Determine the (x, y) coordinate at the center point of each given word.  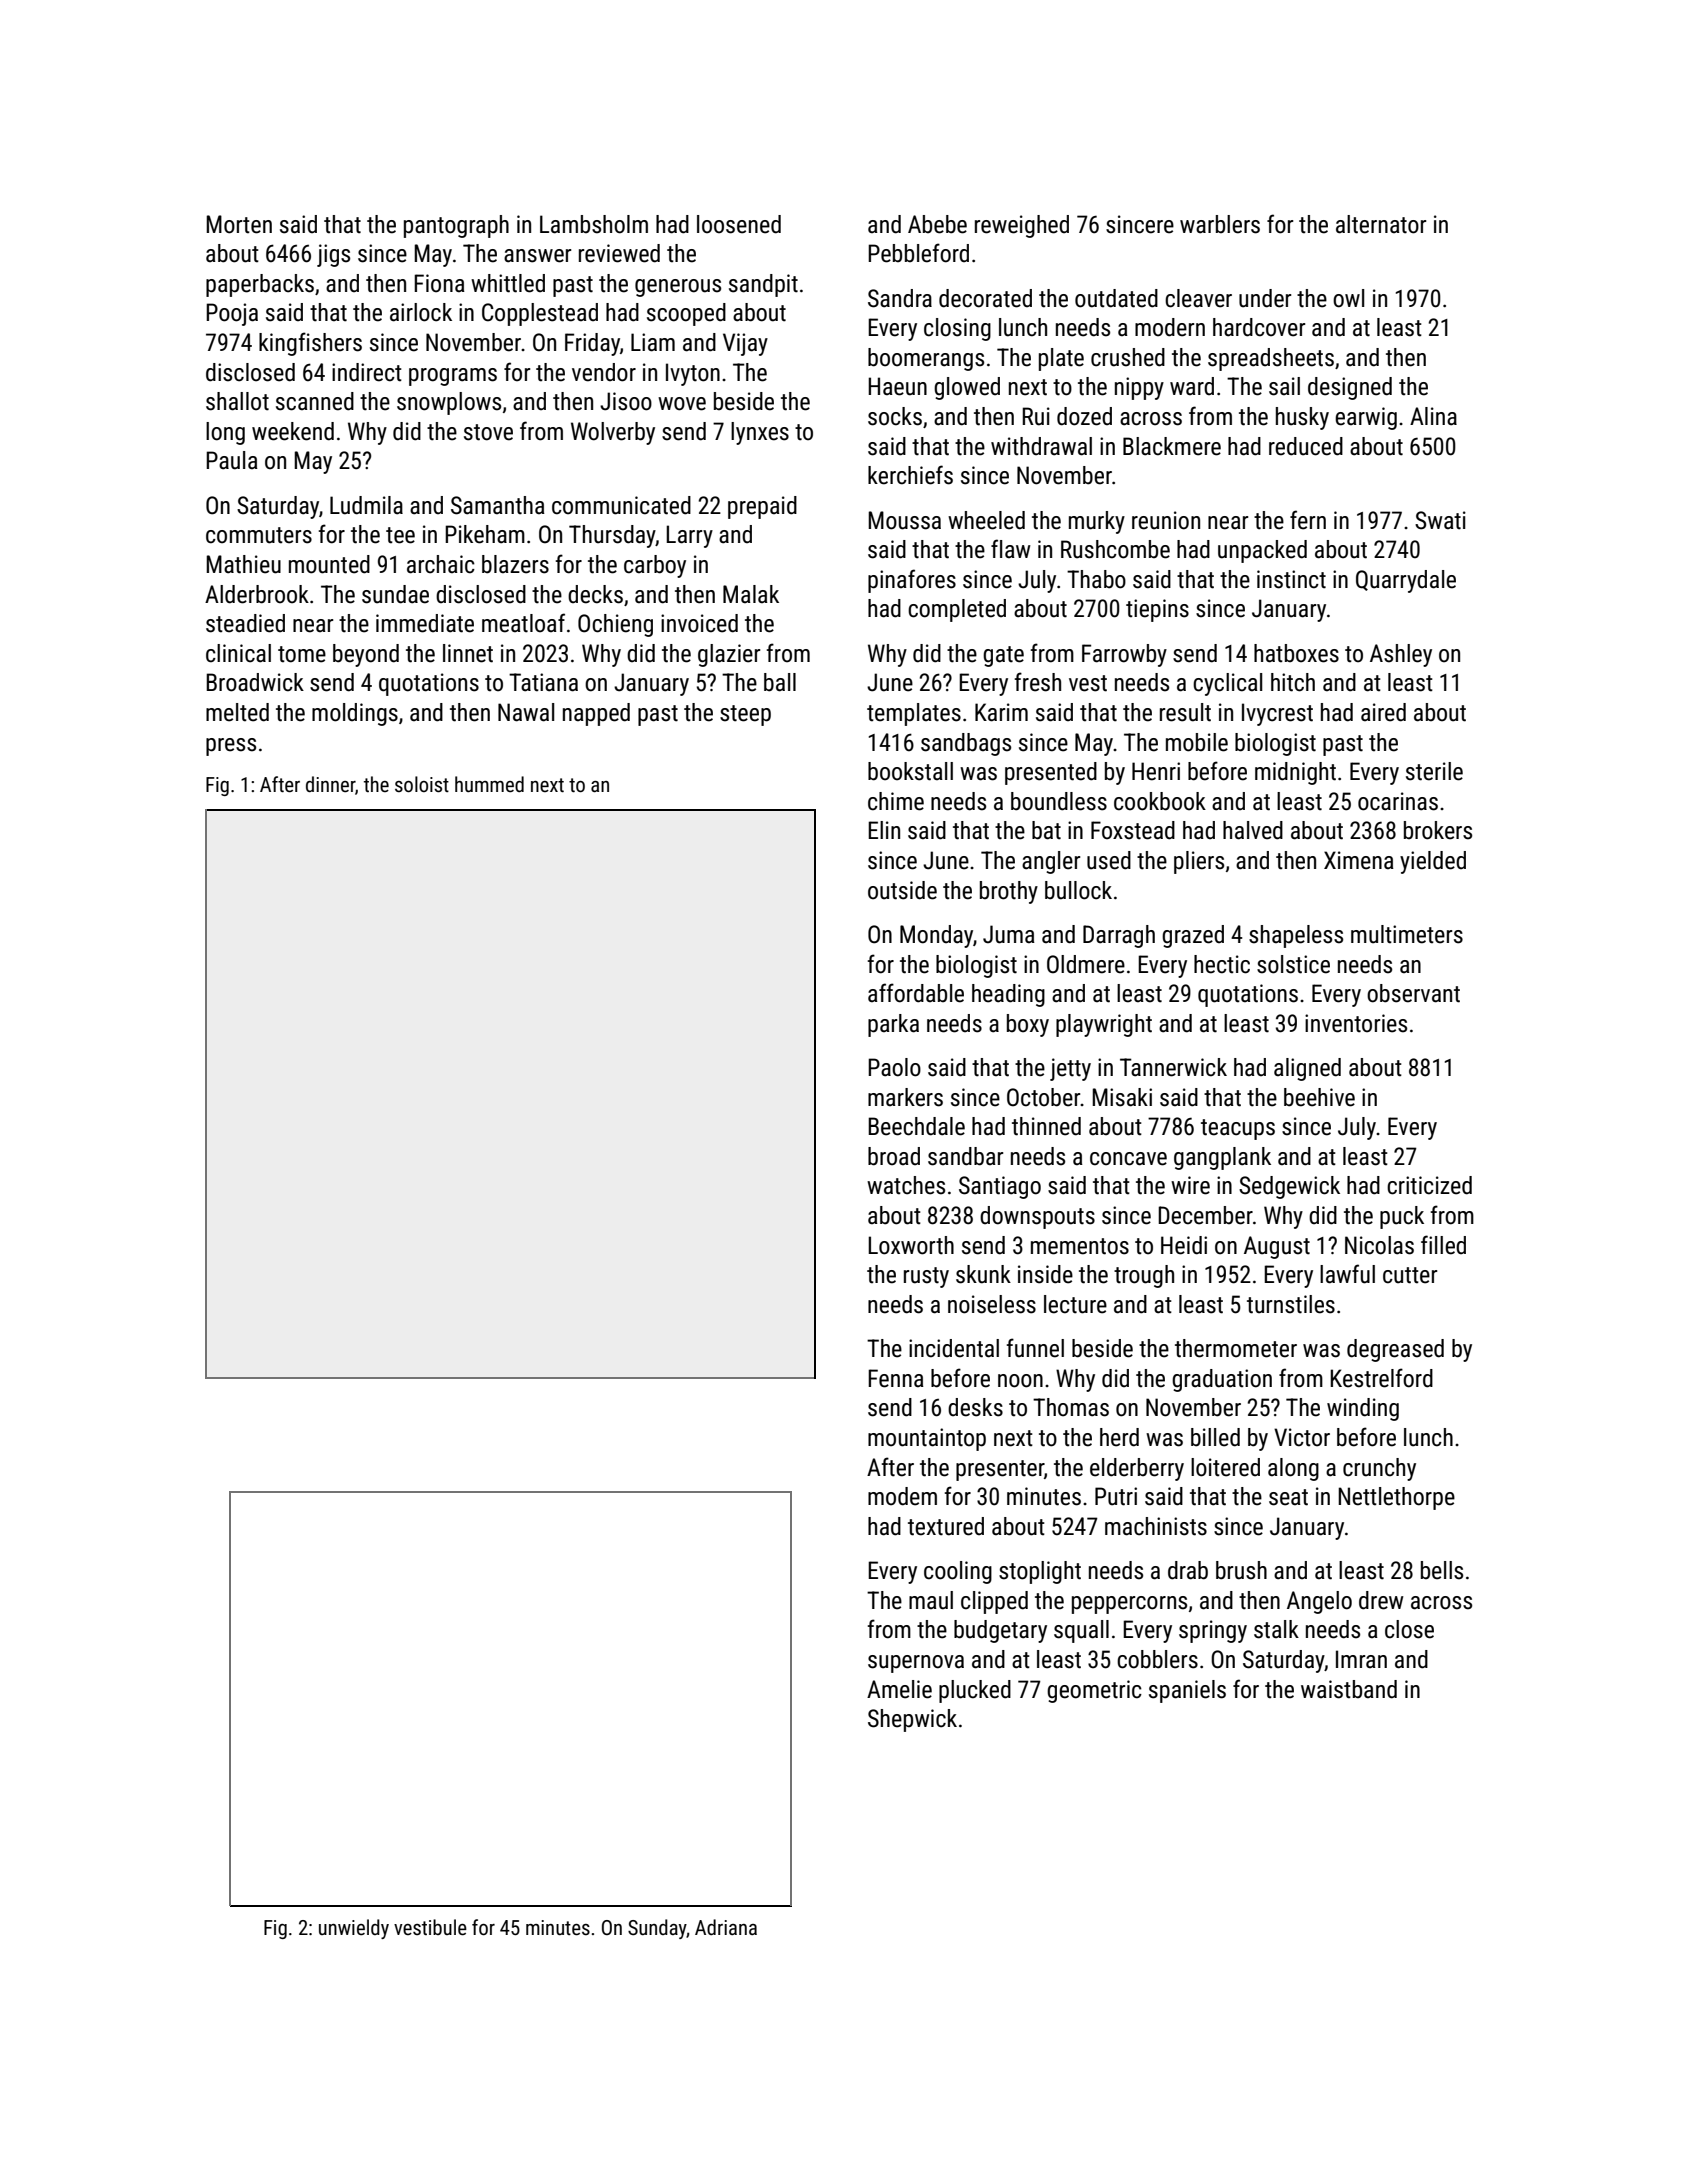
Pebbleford (918, 253)
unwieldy (354, 1929)
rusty (926, 1277)
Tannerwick (1173, 1067)
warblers (1220, 224)
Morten (239, 224)
